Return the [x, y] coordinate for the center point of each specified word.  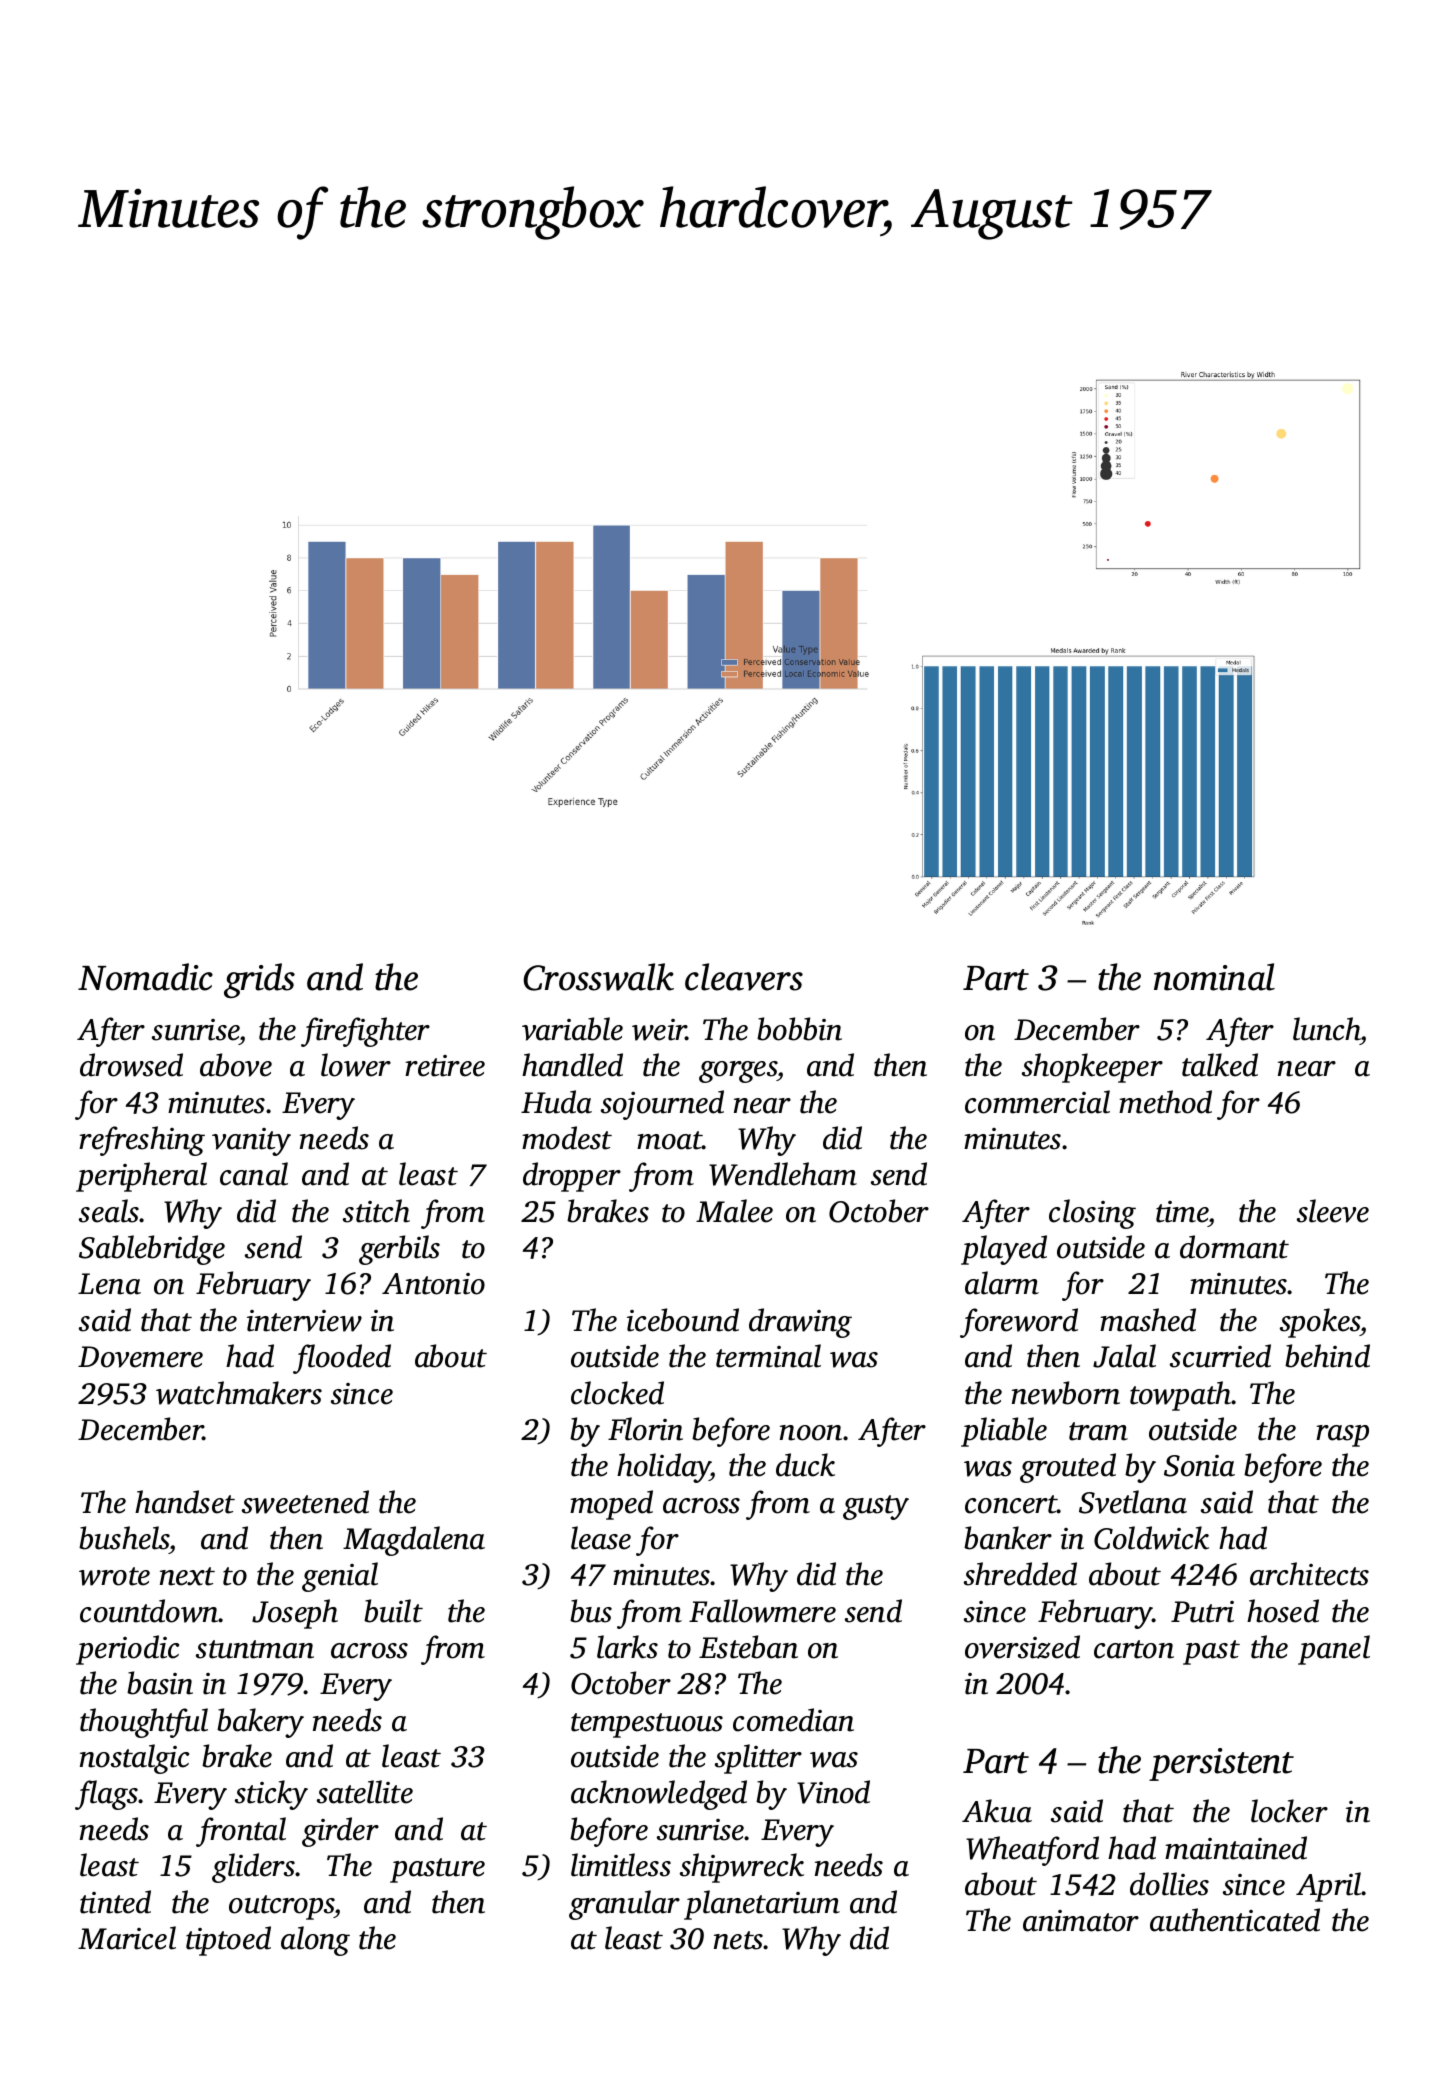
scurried [1220, 1356]
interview [304, 1321]
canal [254, 1174]
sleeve [1333, 1211]
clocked [617, 1393]
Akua [997, 1811]
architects [1309, 1574]
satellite [365, 1792]
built [393, 1611]
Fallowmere [762, 1611]
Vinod [833, 1792]
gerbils [399, 1250]
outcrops [282, 1907]
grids [259, 980]
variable [572, 1029]
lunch [1327, 1029]
